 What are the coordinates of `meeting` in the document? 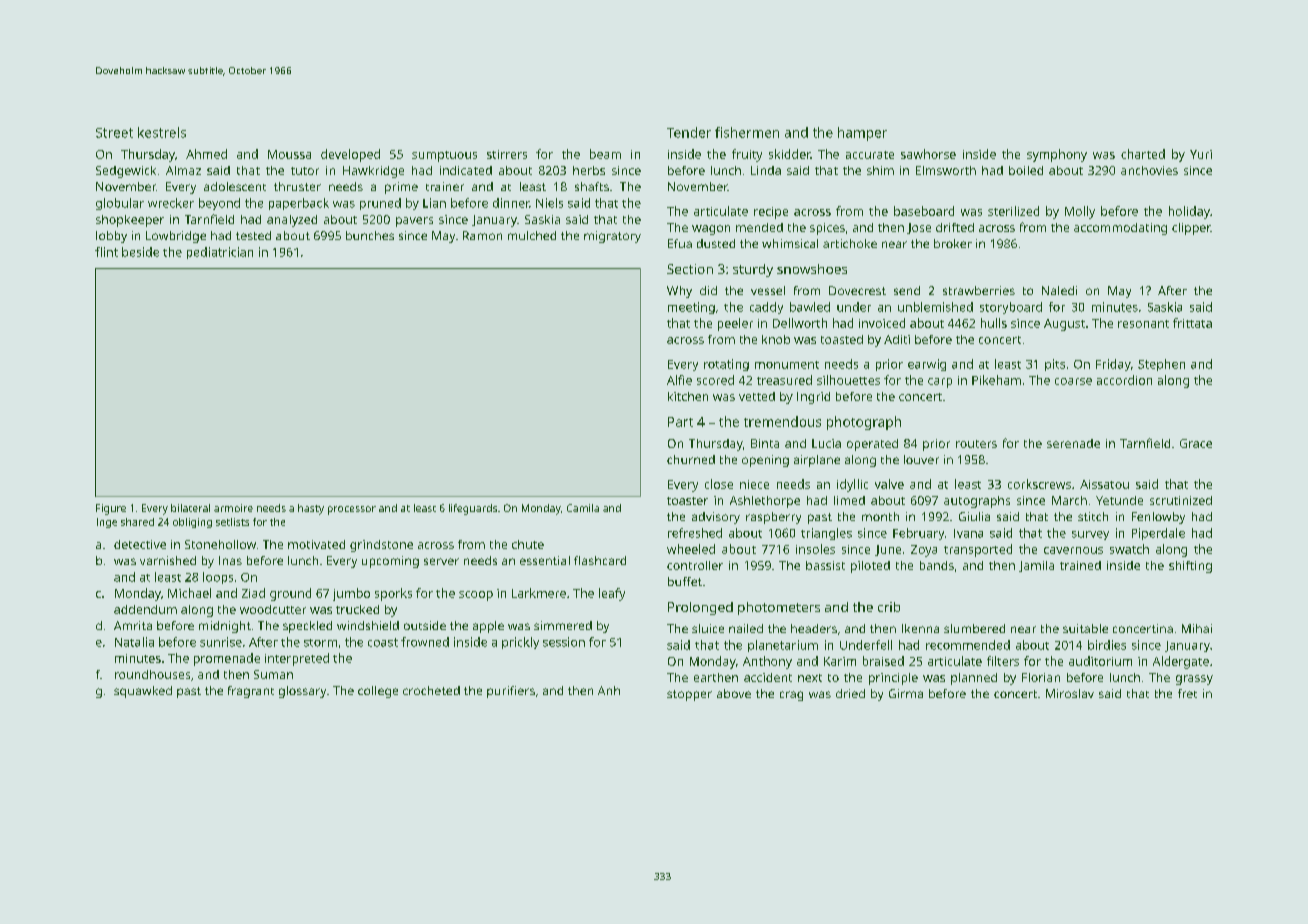 It's located at (691, 308).
